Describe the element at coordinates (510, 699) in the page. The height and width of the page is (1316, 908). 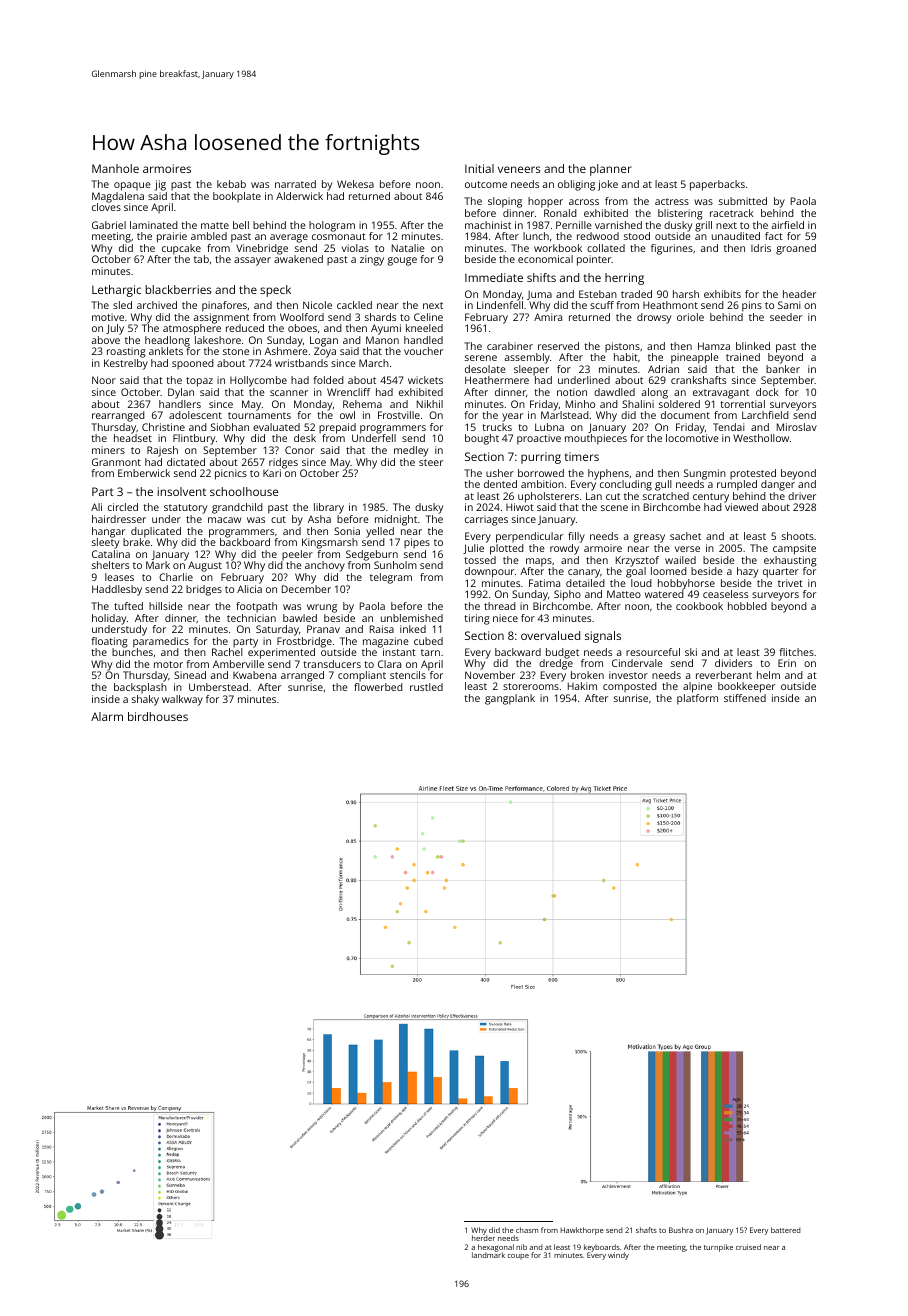
I see `gangplank` at that location.
